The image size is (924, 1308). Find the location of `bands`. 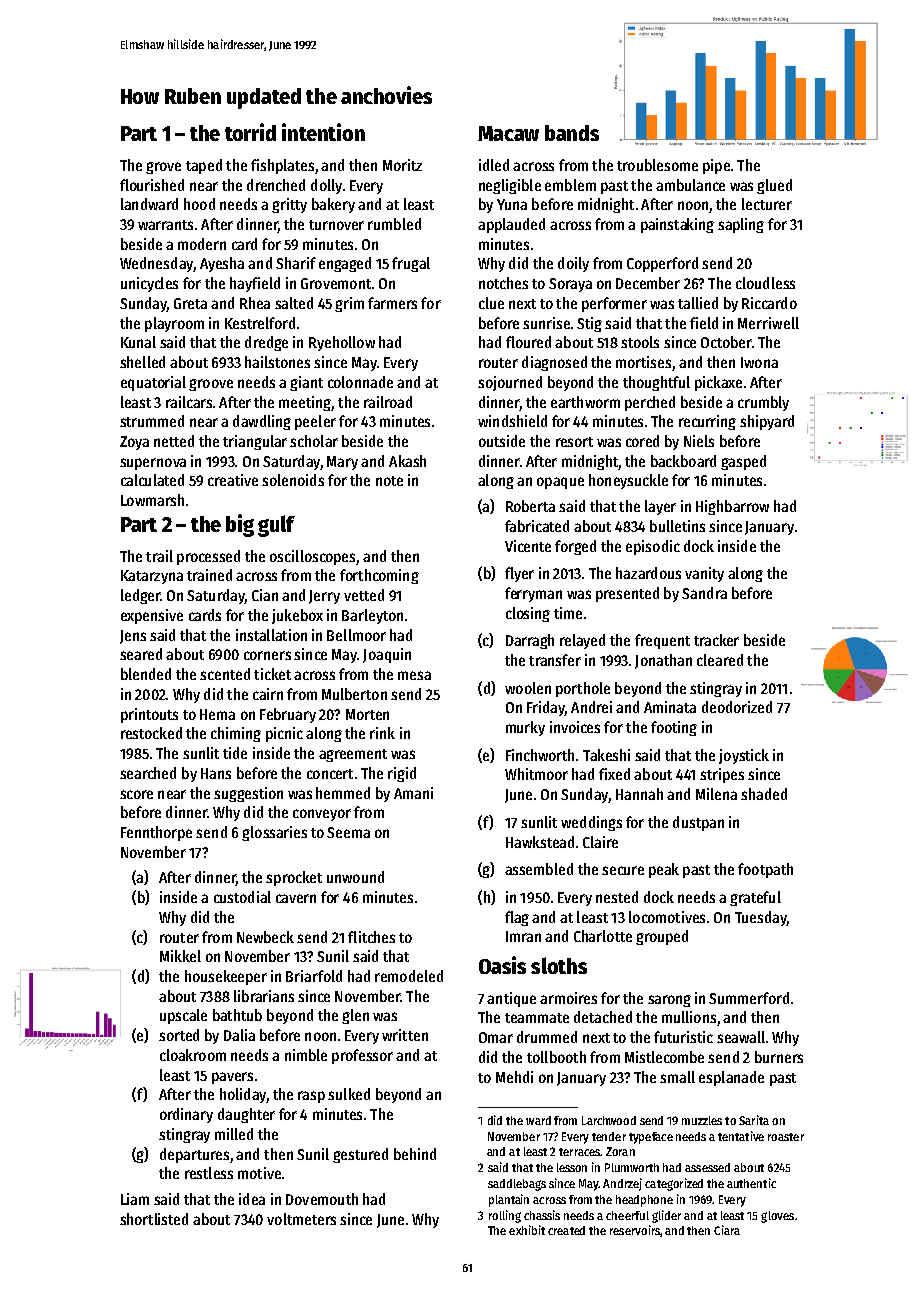

bands is located at coordinates (572, 133).
